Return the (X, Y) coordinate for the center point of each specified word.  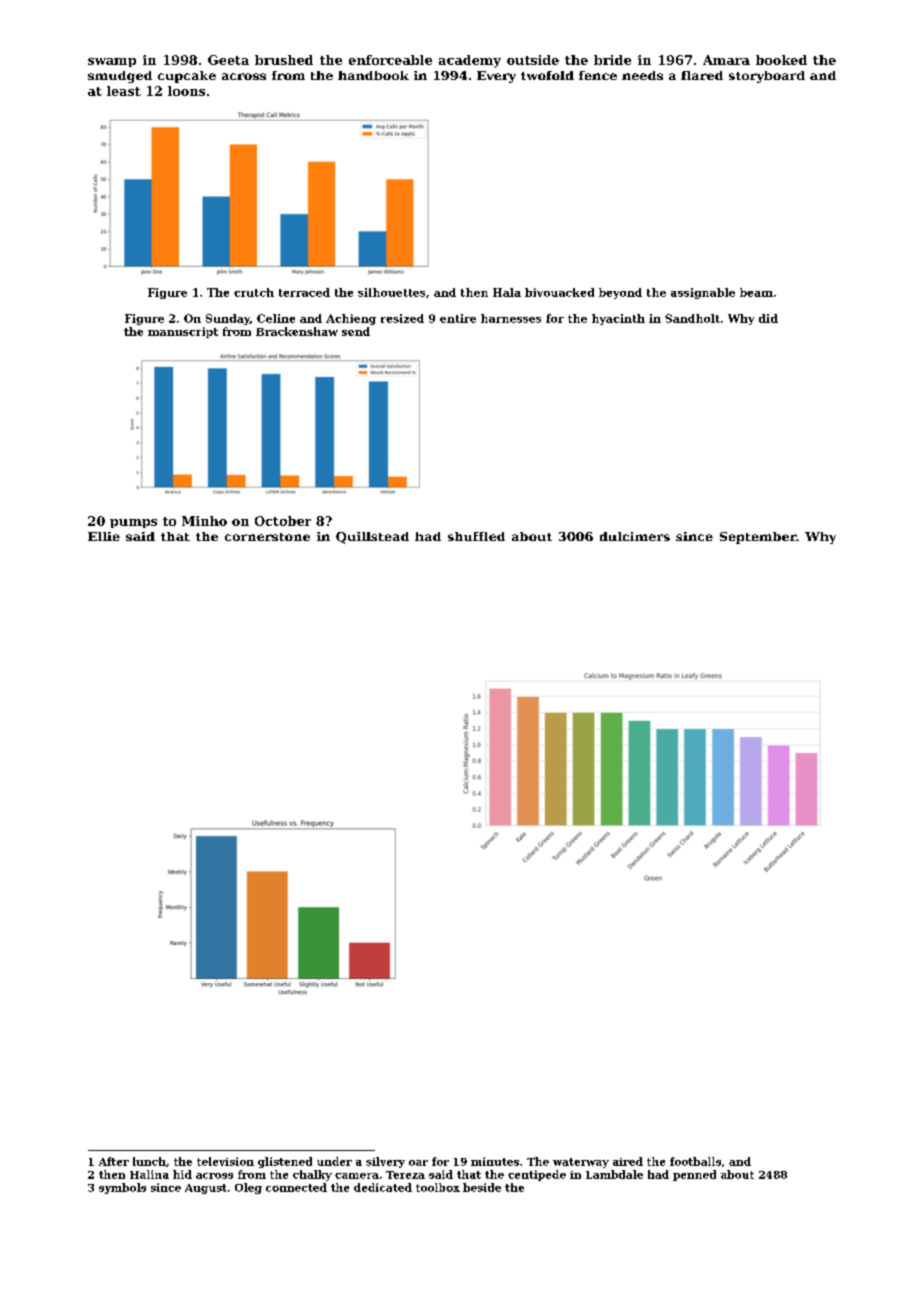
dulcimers (635, 536)
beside (482, 1187)
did (768, 318)
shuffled (476, 536)
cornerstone (267, 537)
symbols (122, 1188)
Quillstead (372, 538)
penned (694, 1175)
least (124, 91)
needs (642, 75)
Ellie (104, 536)
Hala (507, 292)
